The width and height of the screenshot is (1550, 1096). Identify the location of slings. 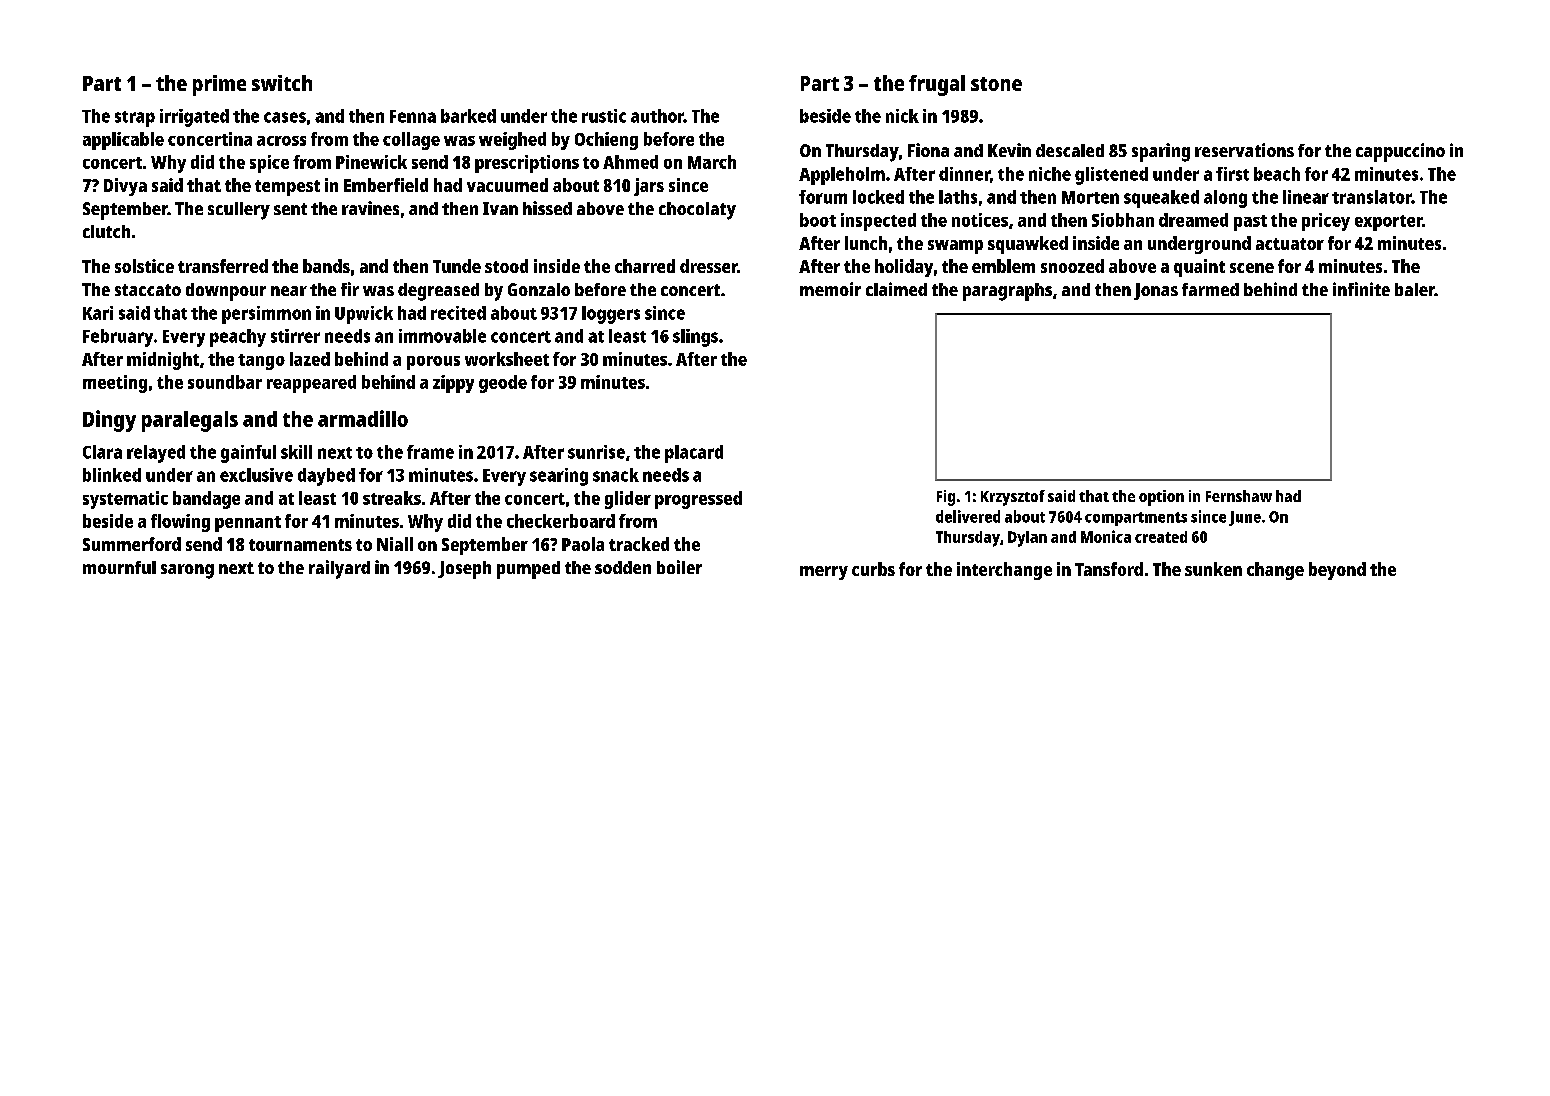
(695, 338).
